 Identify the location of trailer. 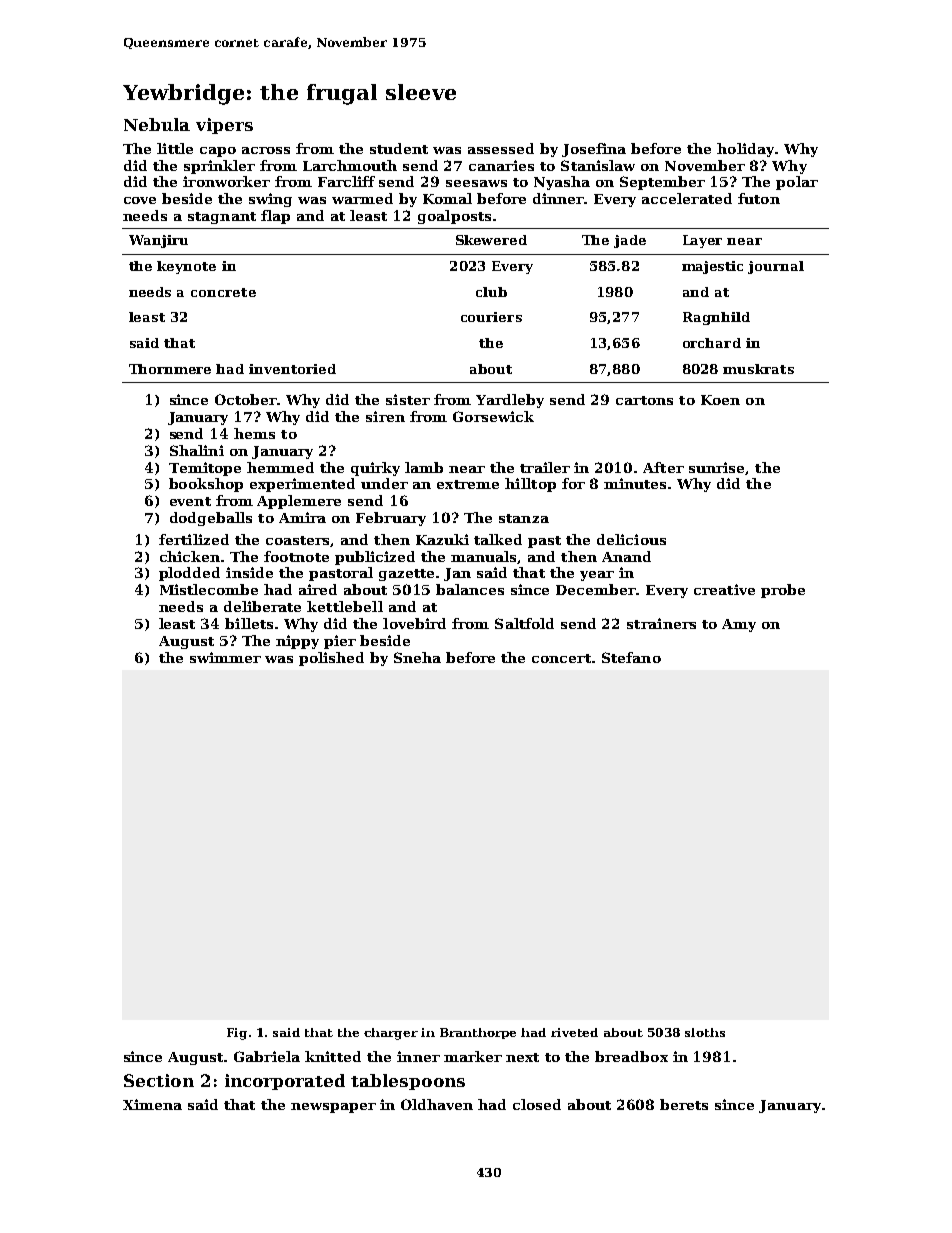
(545, 467).
